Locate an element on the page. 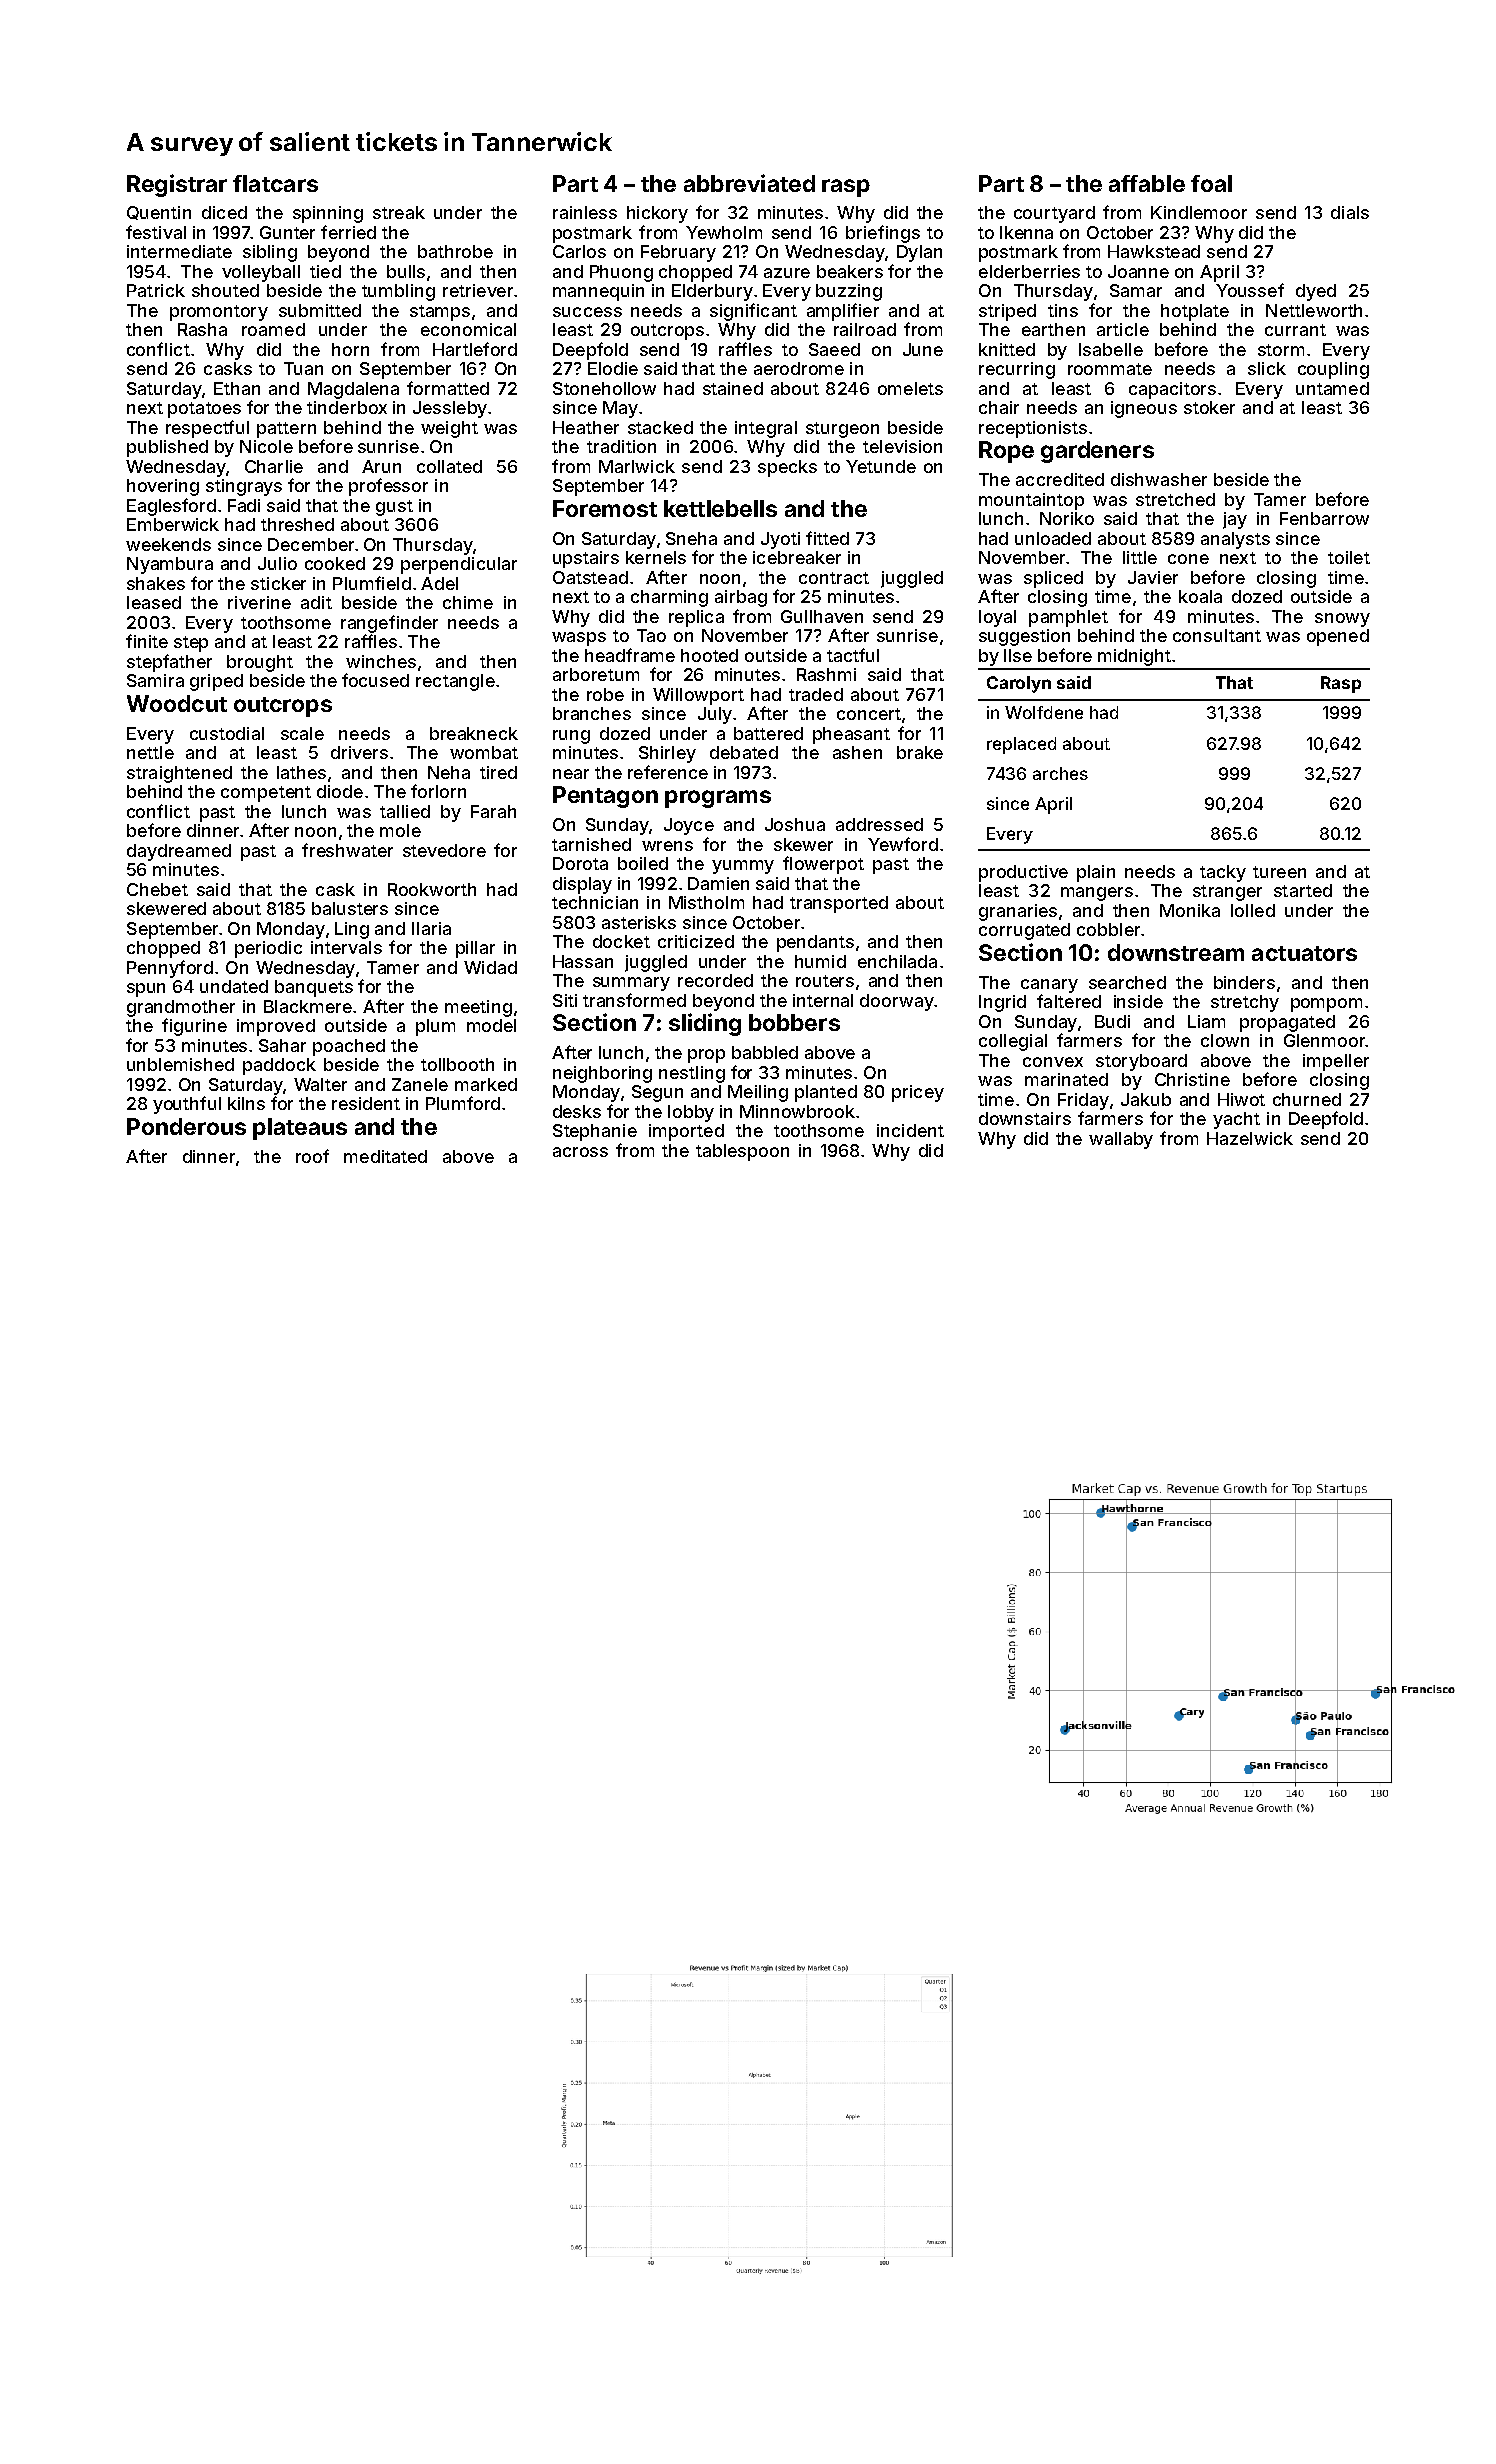  tallied is located at coordinates (405, 811).
